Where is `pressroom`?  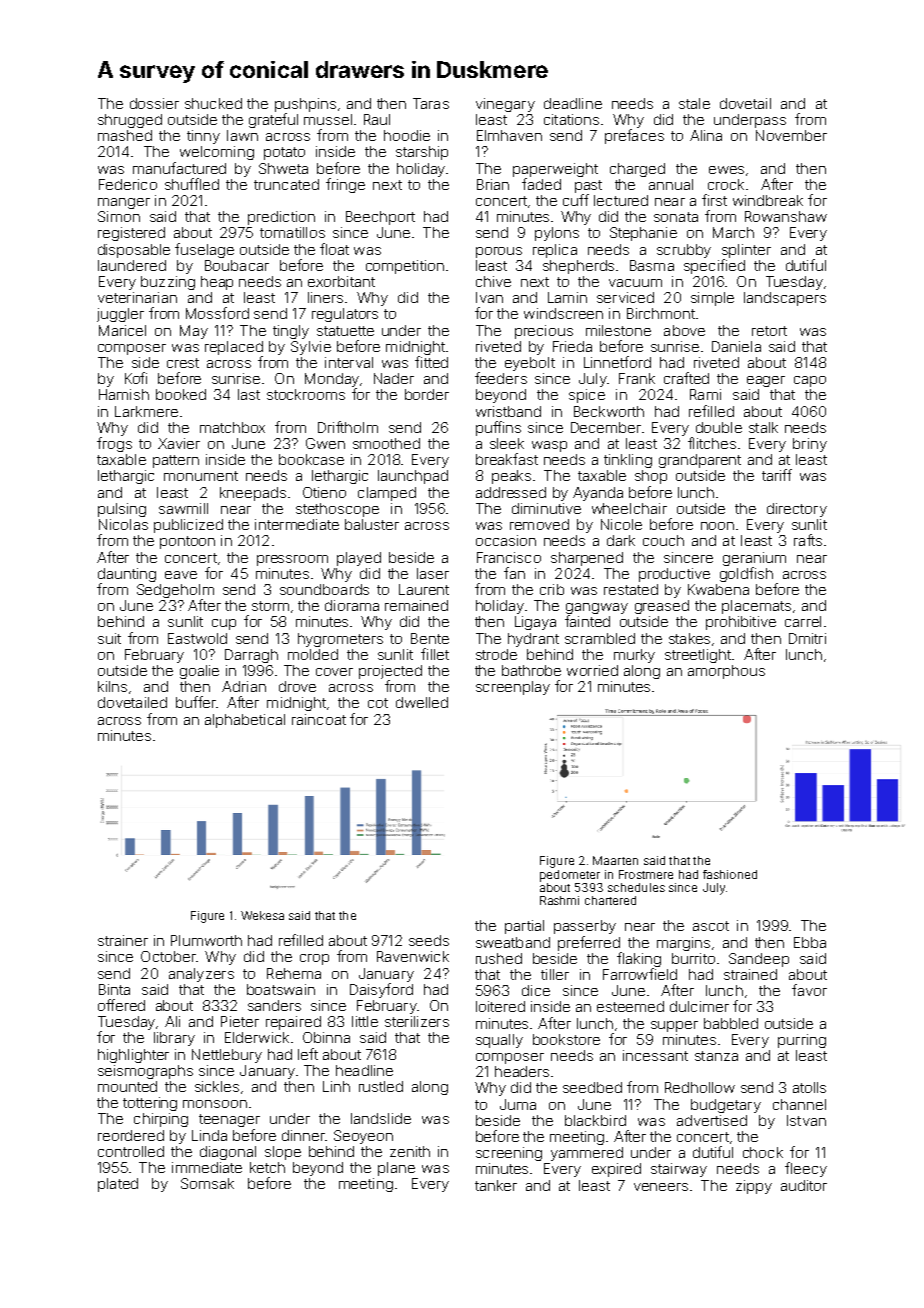 pressroom is located at coordinates (292, 560).
